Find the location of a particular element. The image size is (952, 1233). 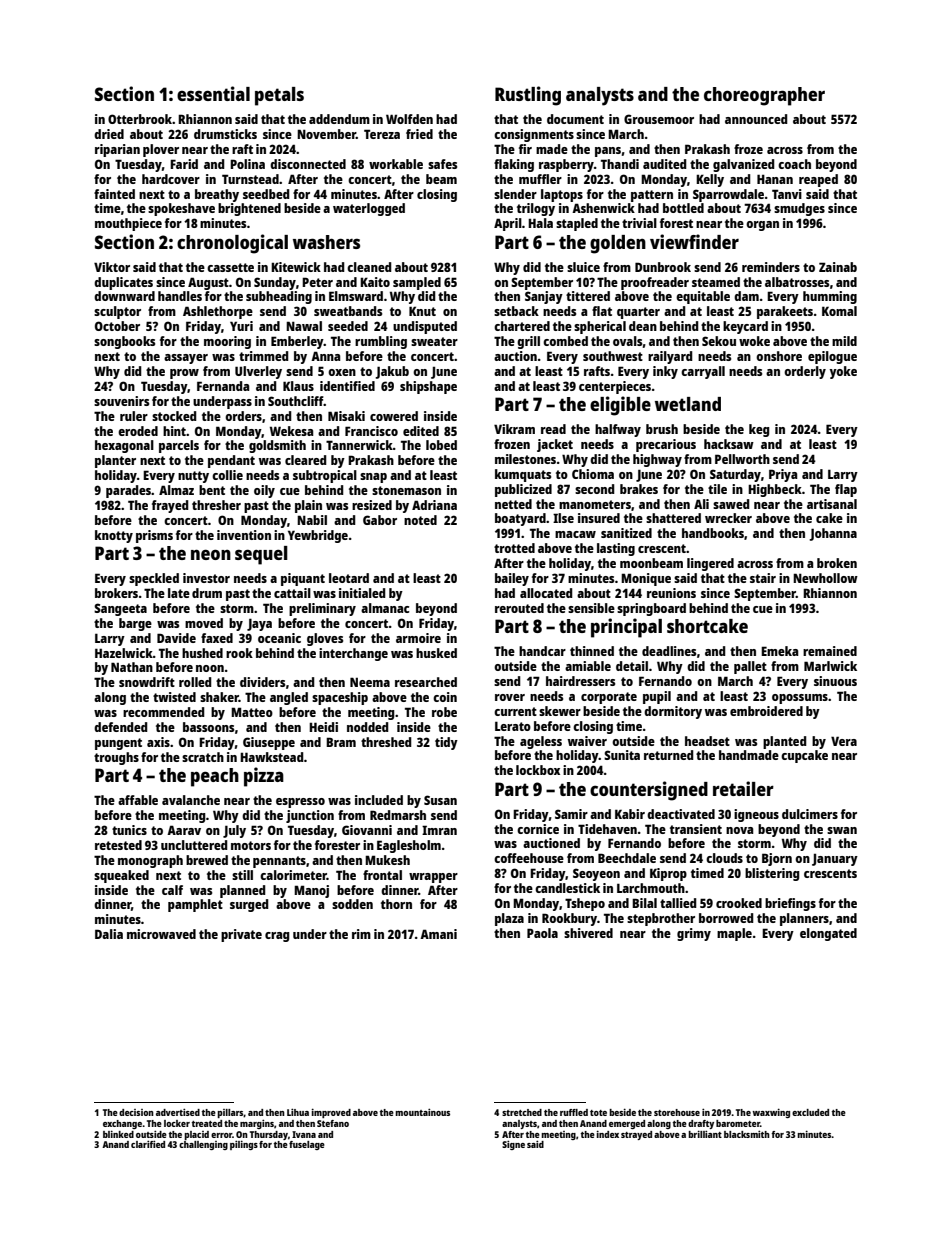

choreographer is located at coordinates (764, 96).
